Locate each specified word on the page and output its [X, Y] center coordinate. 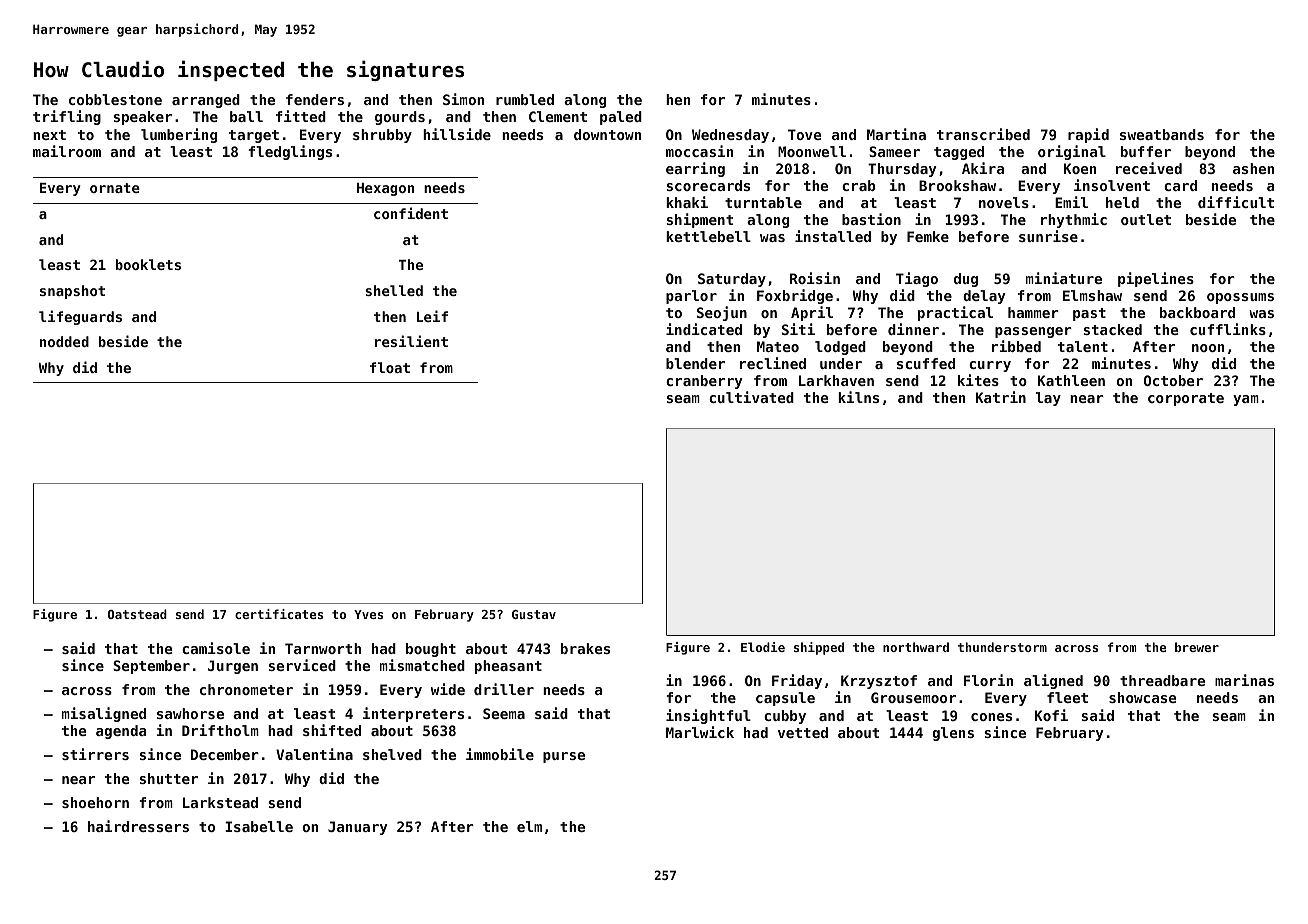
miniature [1064, 278]
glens [953, 734]
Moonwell [812, 151]
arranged [206, 101]
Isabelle [259, 826]
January [357, 828]
